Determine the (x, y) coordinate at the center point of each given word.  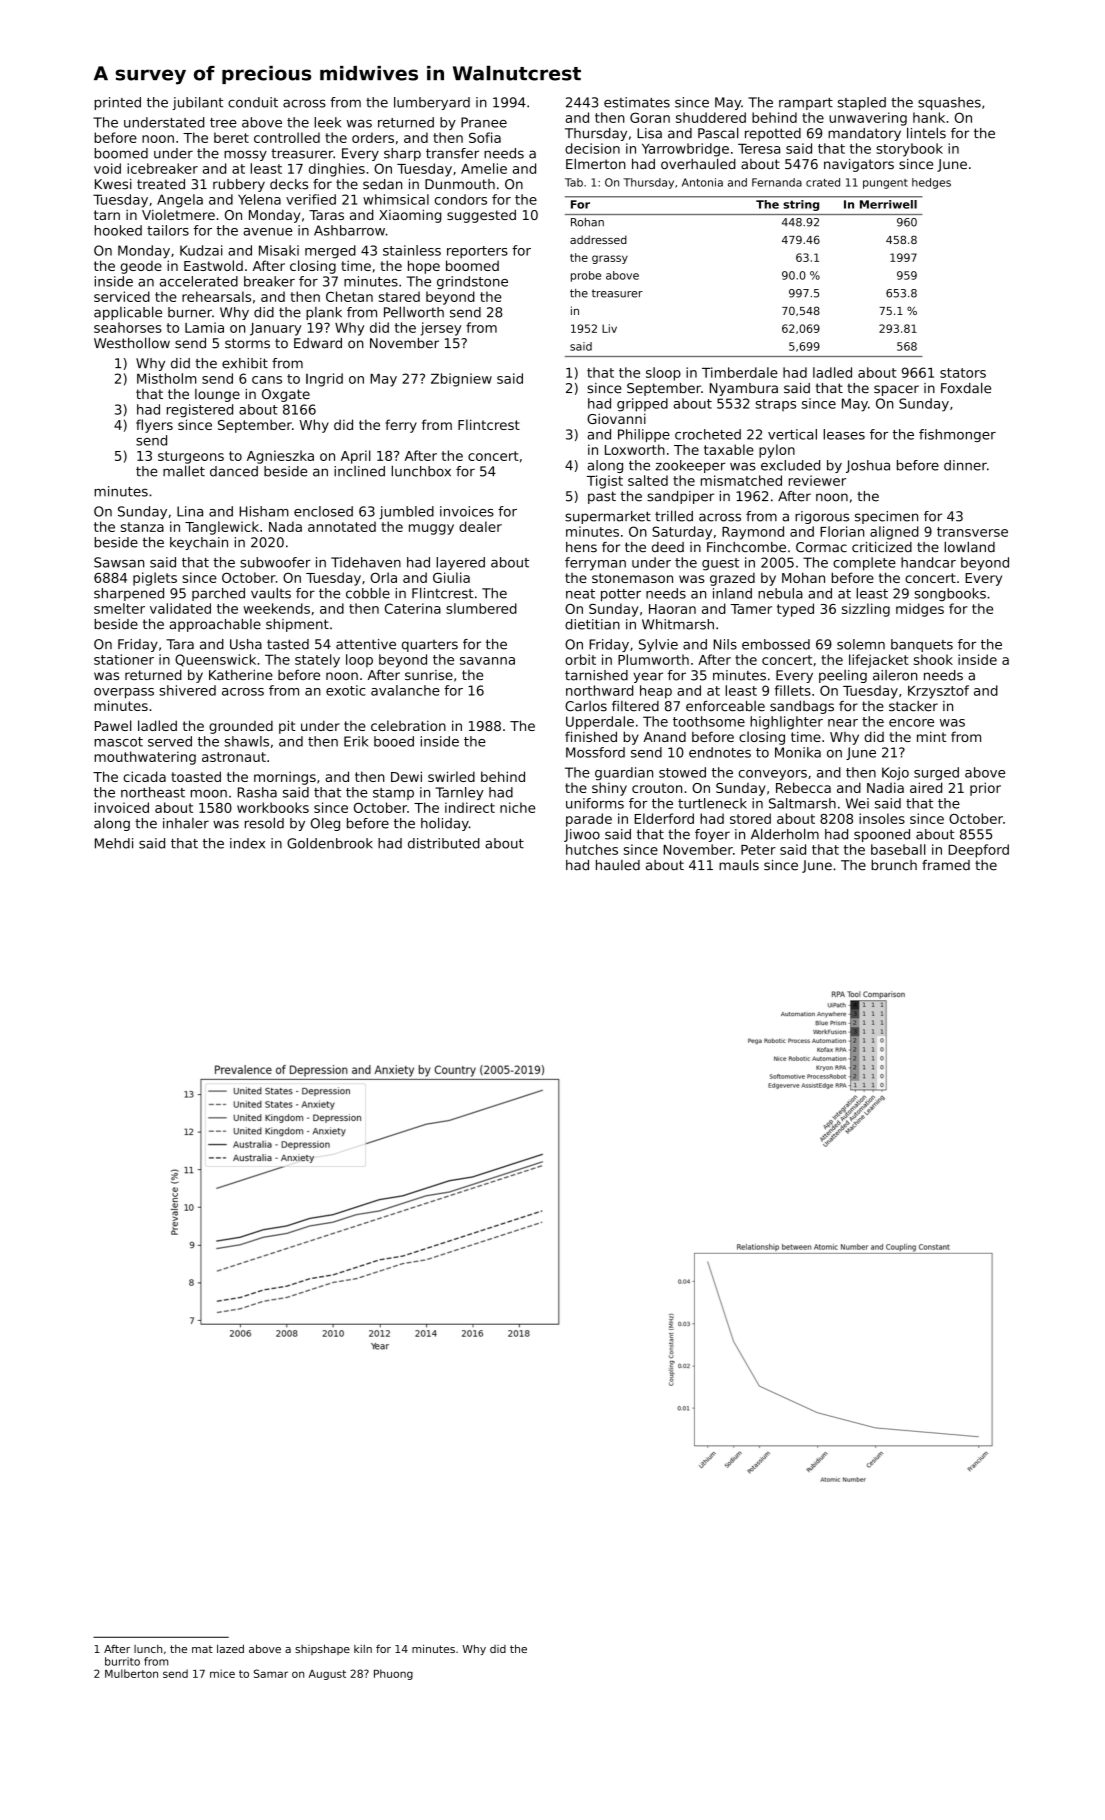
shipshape (322, 1649)
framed (946, 865)
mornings (285, 778)
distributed (444, 843)
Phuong (393, 1674)
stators (963, 373)
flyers (154, 426)
